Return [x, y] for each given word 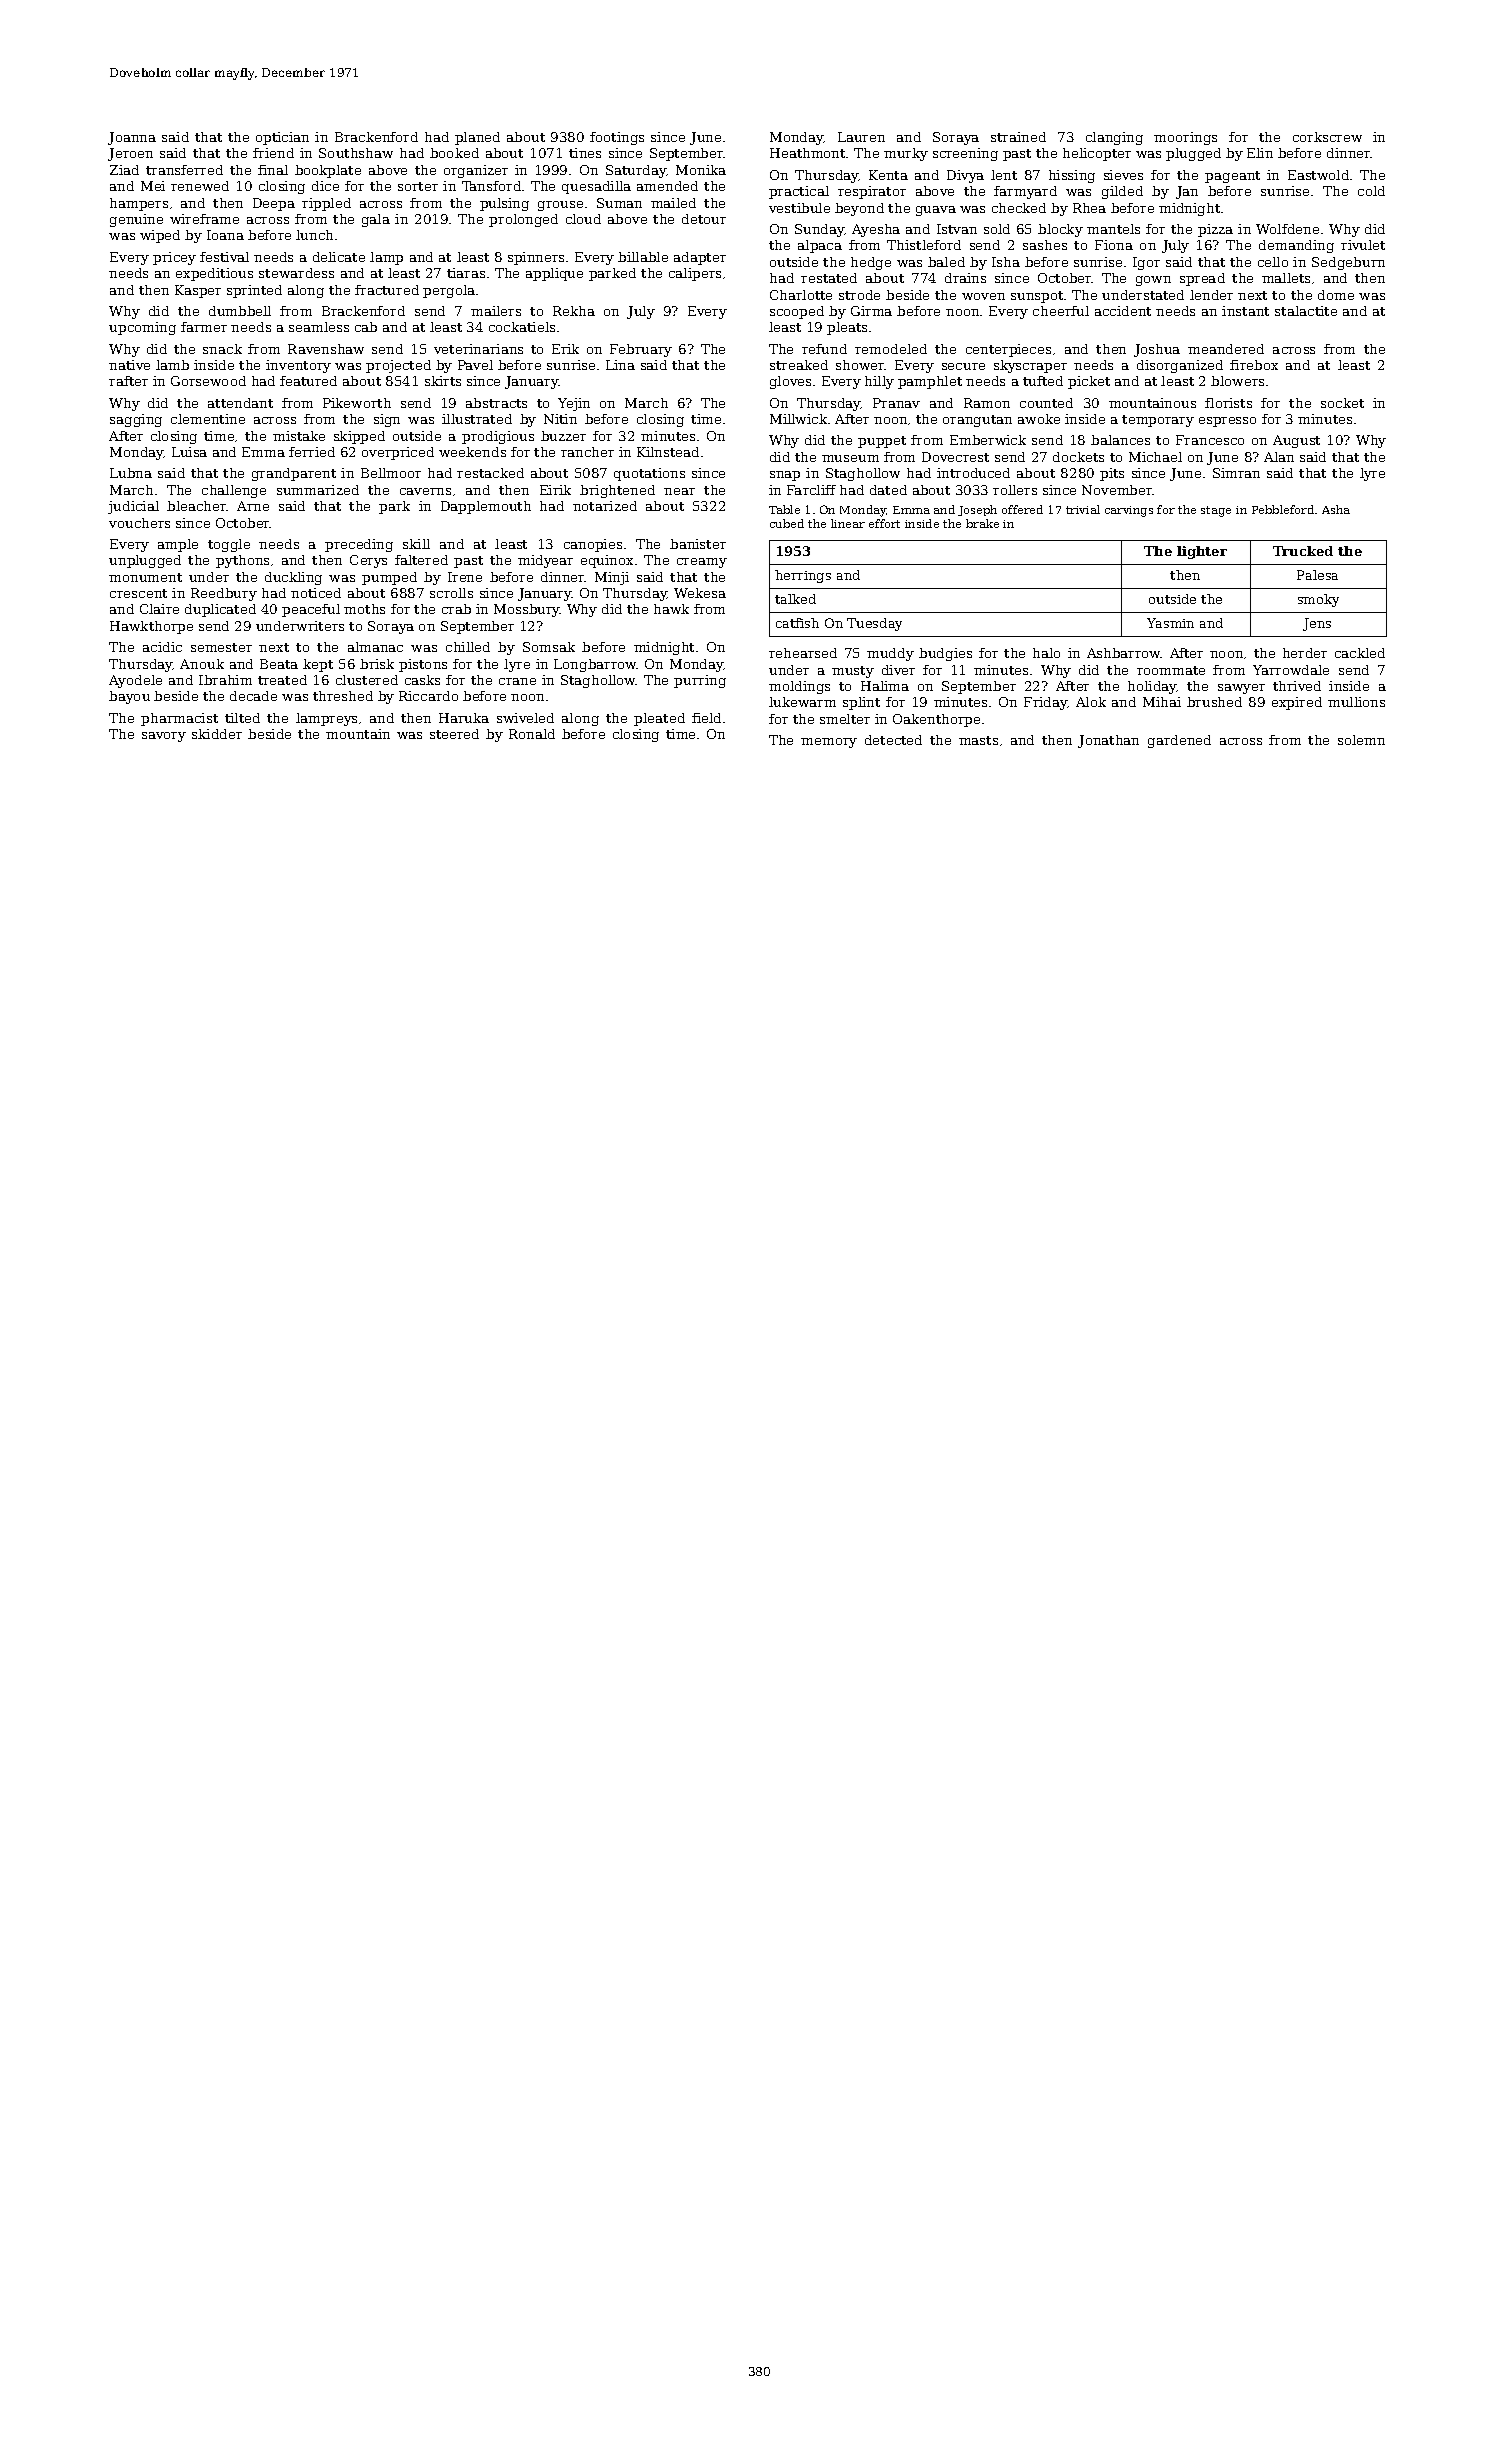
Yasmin [1170, 623]
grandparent [294, 474]
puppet [882, 442]
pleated [659, 719]
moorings [1185, 138]
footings [617, 138]
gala [376, 220]
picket [1089, 382]
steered [454, 734]
